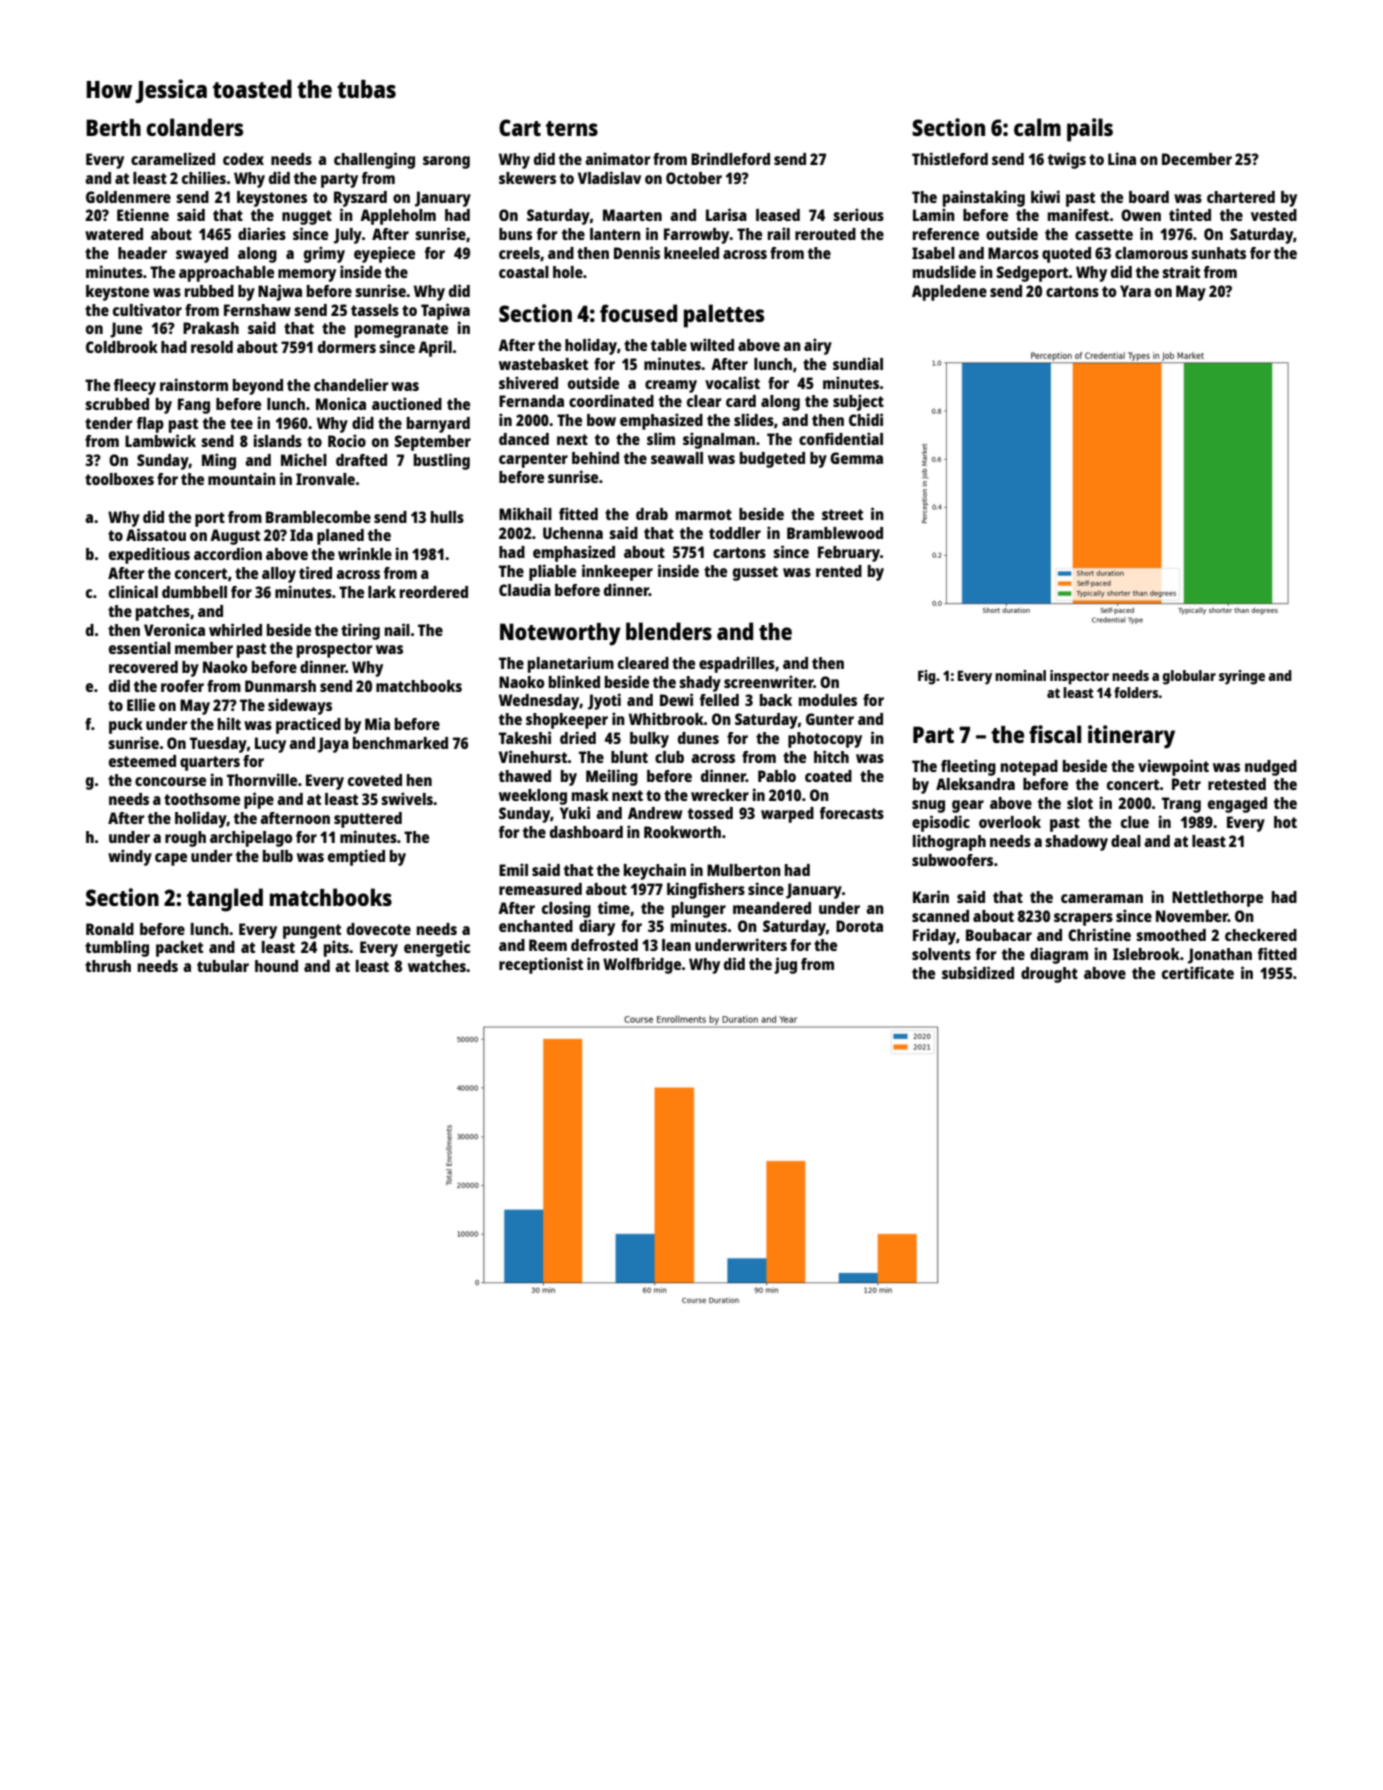 The width and height of the screenshot is (1383, 1790). What do you see at coordinates (174, 629) in the screenshot?
I see `Veronica` at bounding box center [174, 629].
